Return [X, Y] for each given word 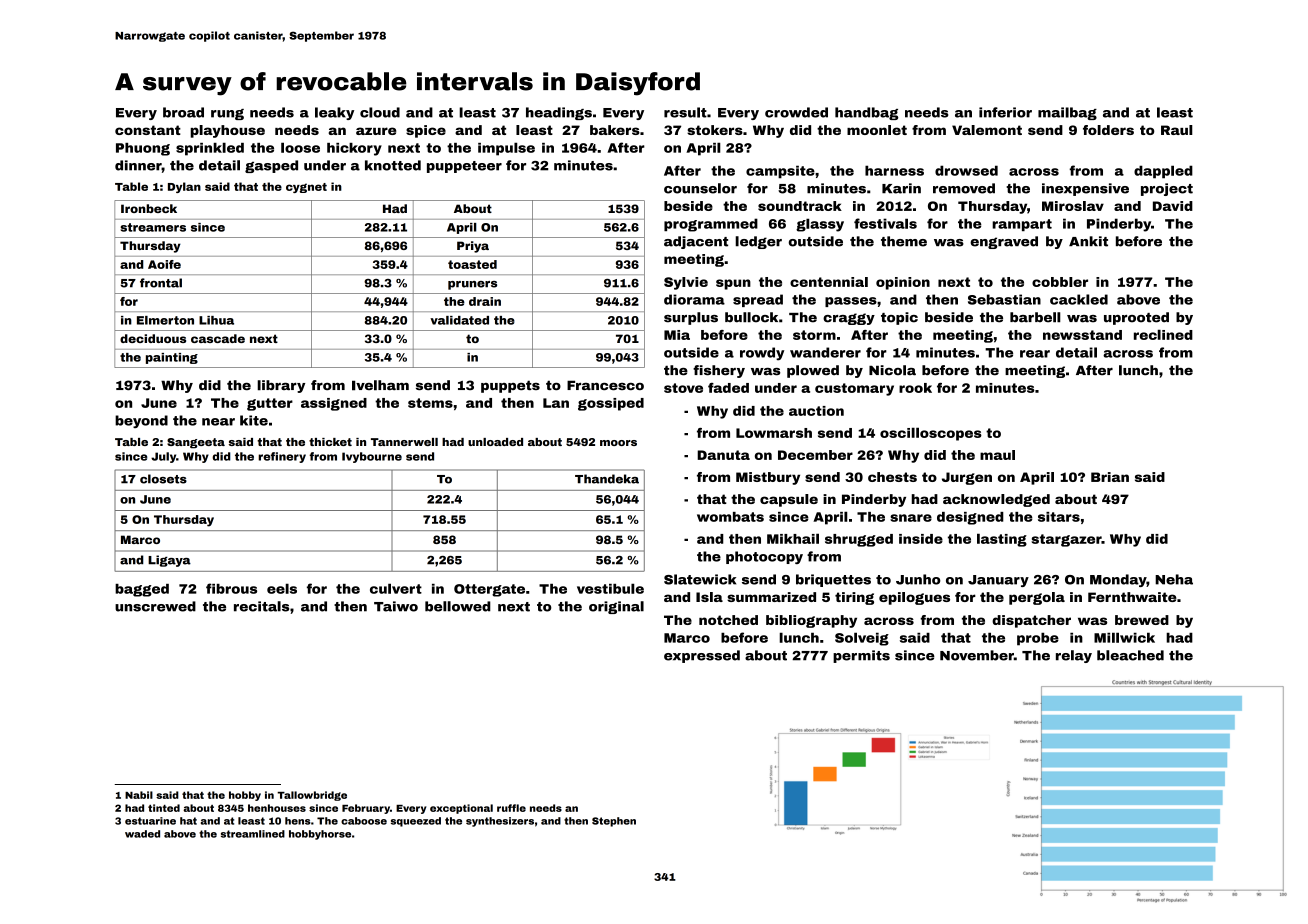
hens [298, 821]
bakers [615, 130]
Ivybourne [372, 457]
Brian [1110, 477]
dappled [1163, 172]
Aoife [164, 264]
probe [1038, 639]
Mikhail [793, 538]
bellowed [458, 606]
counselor [700, 188]
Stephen [614, 822]
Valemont [987, 130]
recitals [261, 606]
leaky [334, 113]
